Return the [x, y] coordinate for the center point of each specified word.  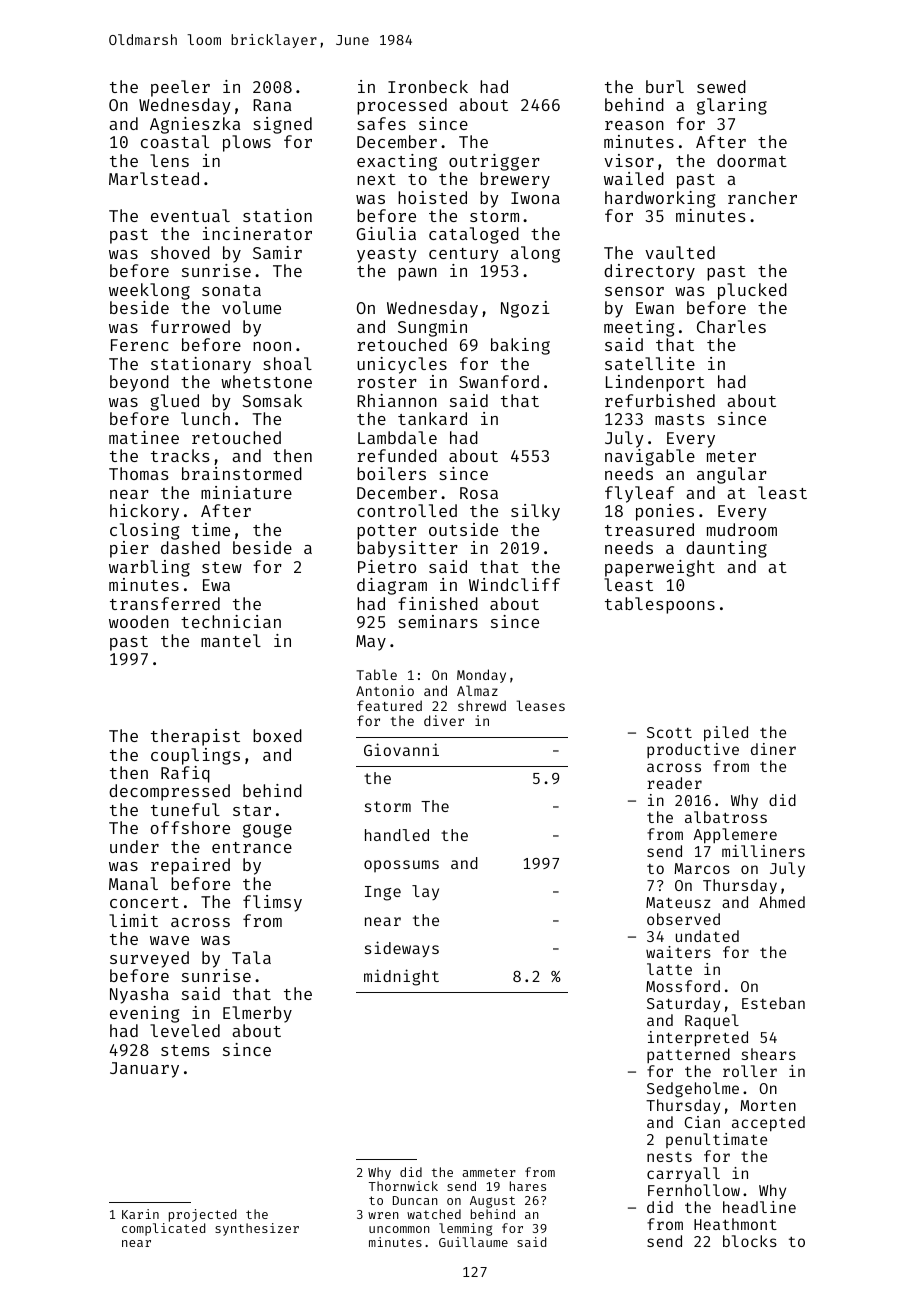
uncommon [399, 1229]
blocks [750, 1241]
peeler [180, 88]
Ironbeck [428, 86]
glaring [732, 106]
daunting [726, 549]
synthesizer [257, 1229]
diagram [392, 586]
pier [129, 549]
